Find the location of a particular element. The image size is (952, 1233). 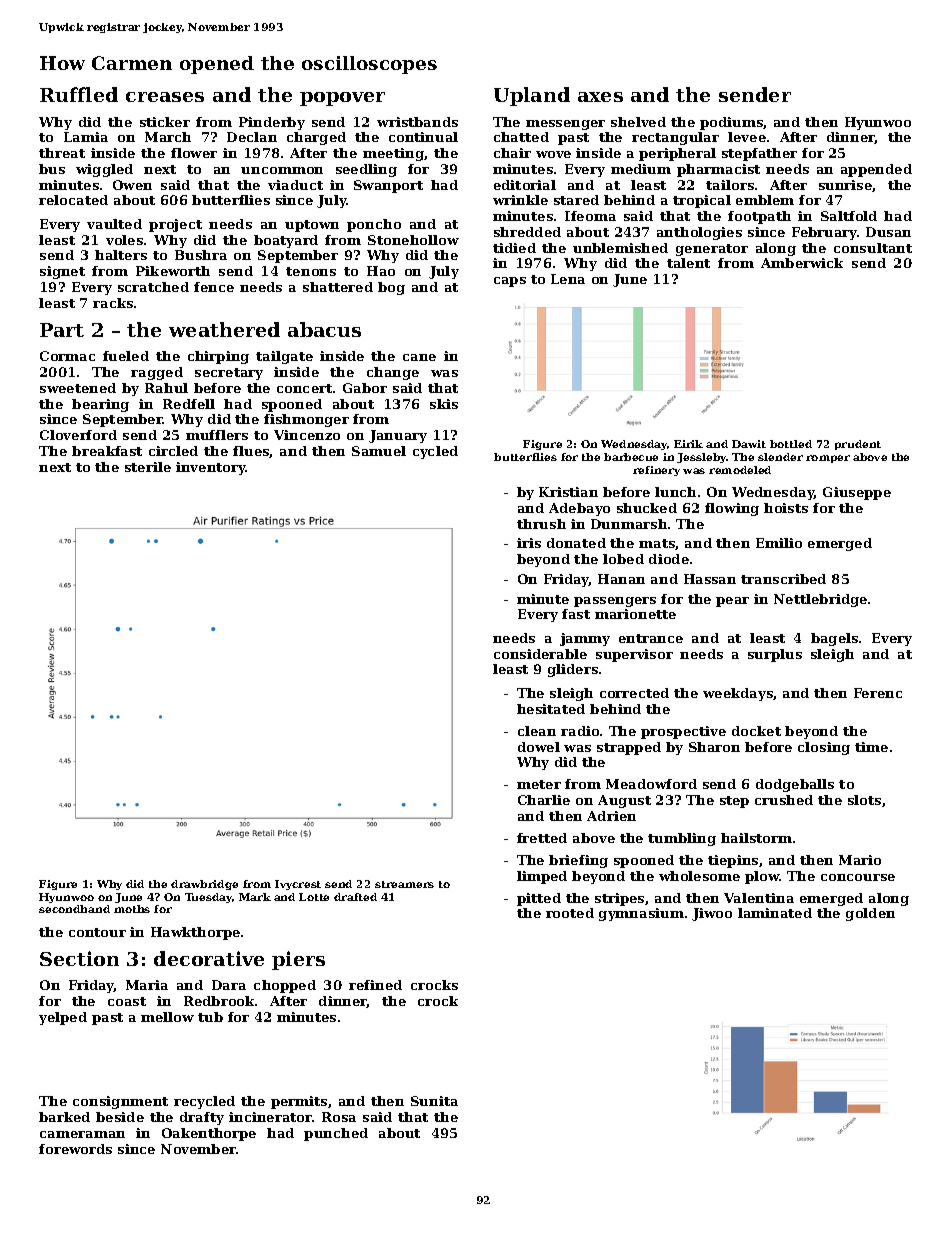

inventory is located at coordinates (211, 468).
